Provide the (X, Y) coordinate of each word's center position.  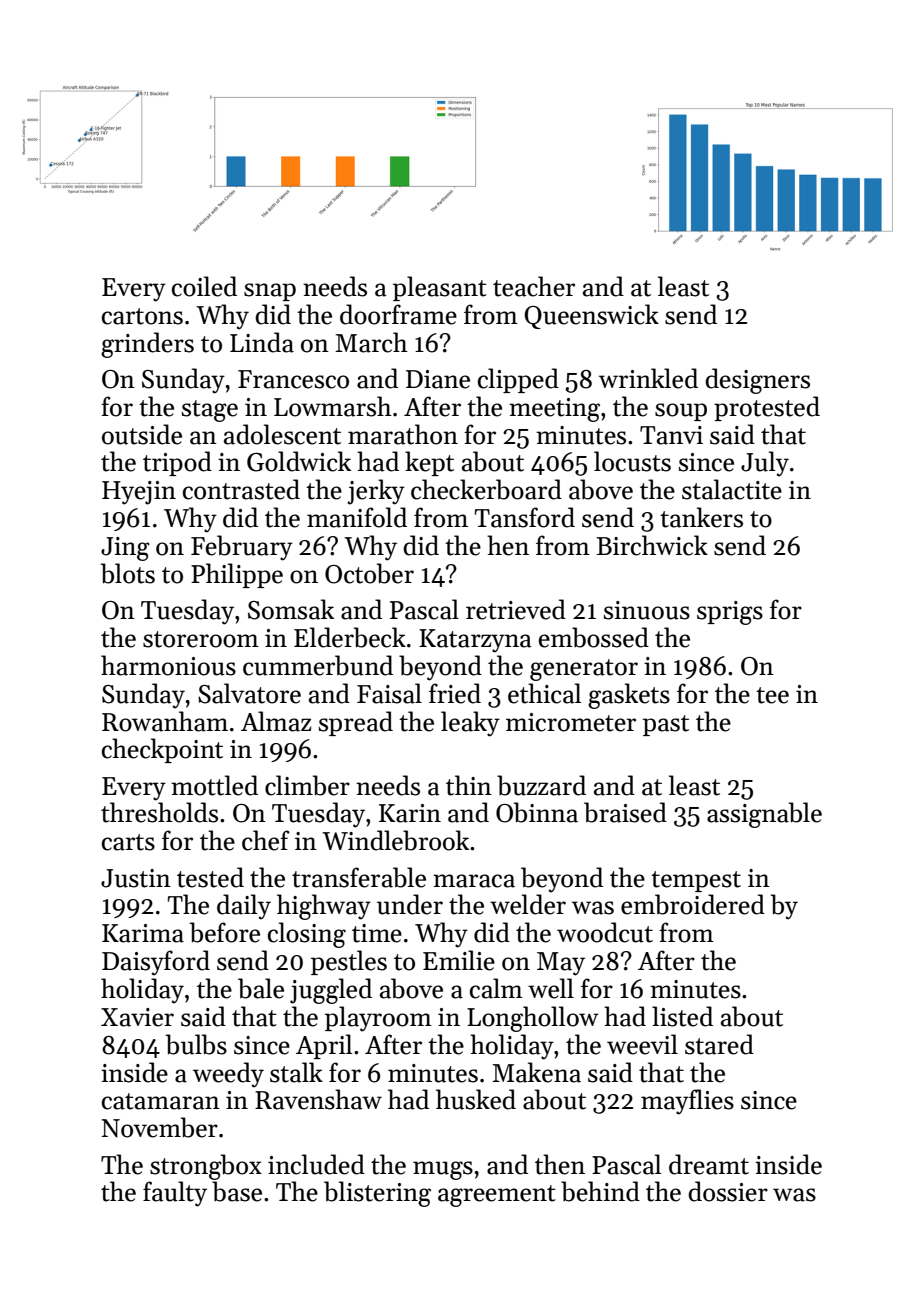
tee (772, 695)
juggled (331, 991)
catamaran (161, 1101)
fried (455, 693)
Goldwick (299, 461)
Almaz (276, 721)
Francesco (293, 379)
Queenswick (591, 316)
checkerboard (486, 489)
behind (600, 1191)
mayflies (687, 1102)
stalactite (732, 489)
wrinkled (648, 378)
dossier (728, 1191)
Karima (143, 933)
